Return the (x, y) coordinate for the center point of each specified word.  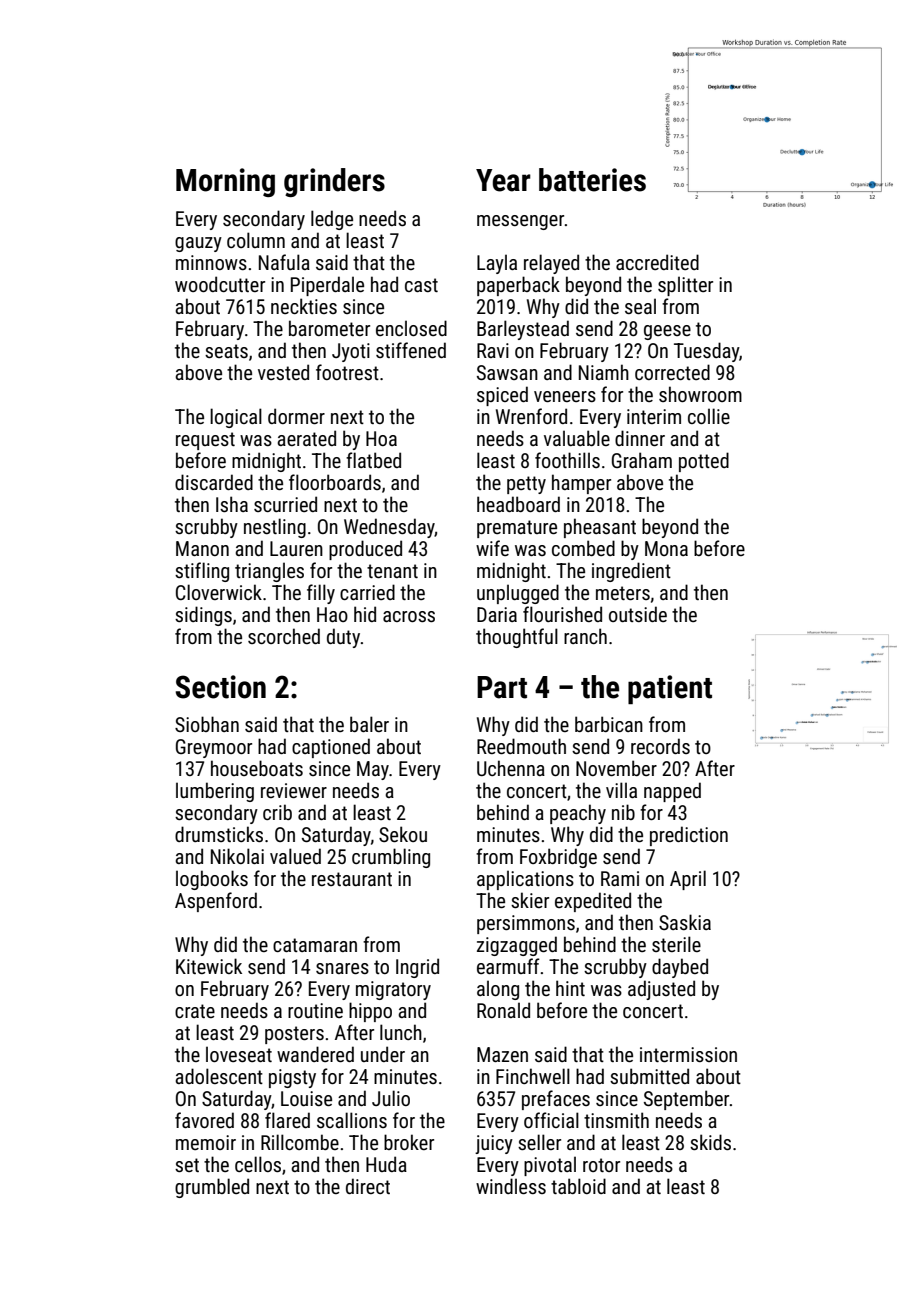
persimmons (526, 924)
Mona (666, 548)
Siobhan (207, 724)
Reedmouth (521, 746)
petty (526, 485)
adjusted (661, 990)
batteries (592, 180)
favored (204, 1120)
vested (283, 372)
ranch (585, 636)
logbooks (212, 880)
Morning (225, 182)
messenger (520, 222)
